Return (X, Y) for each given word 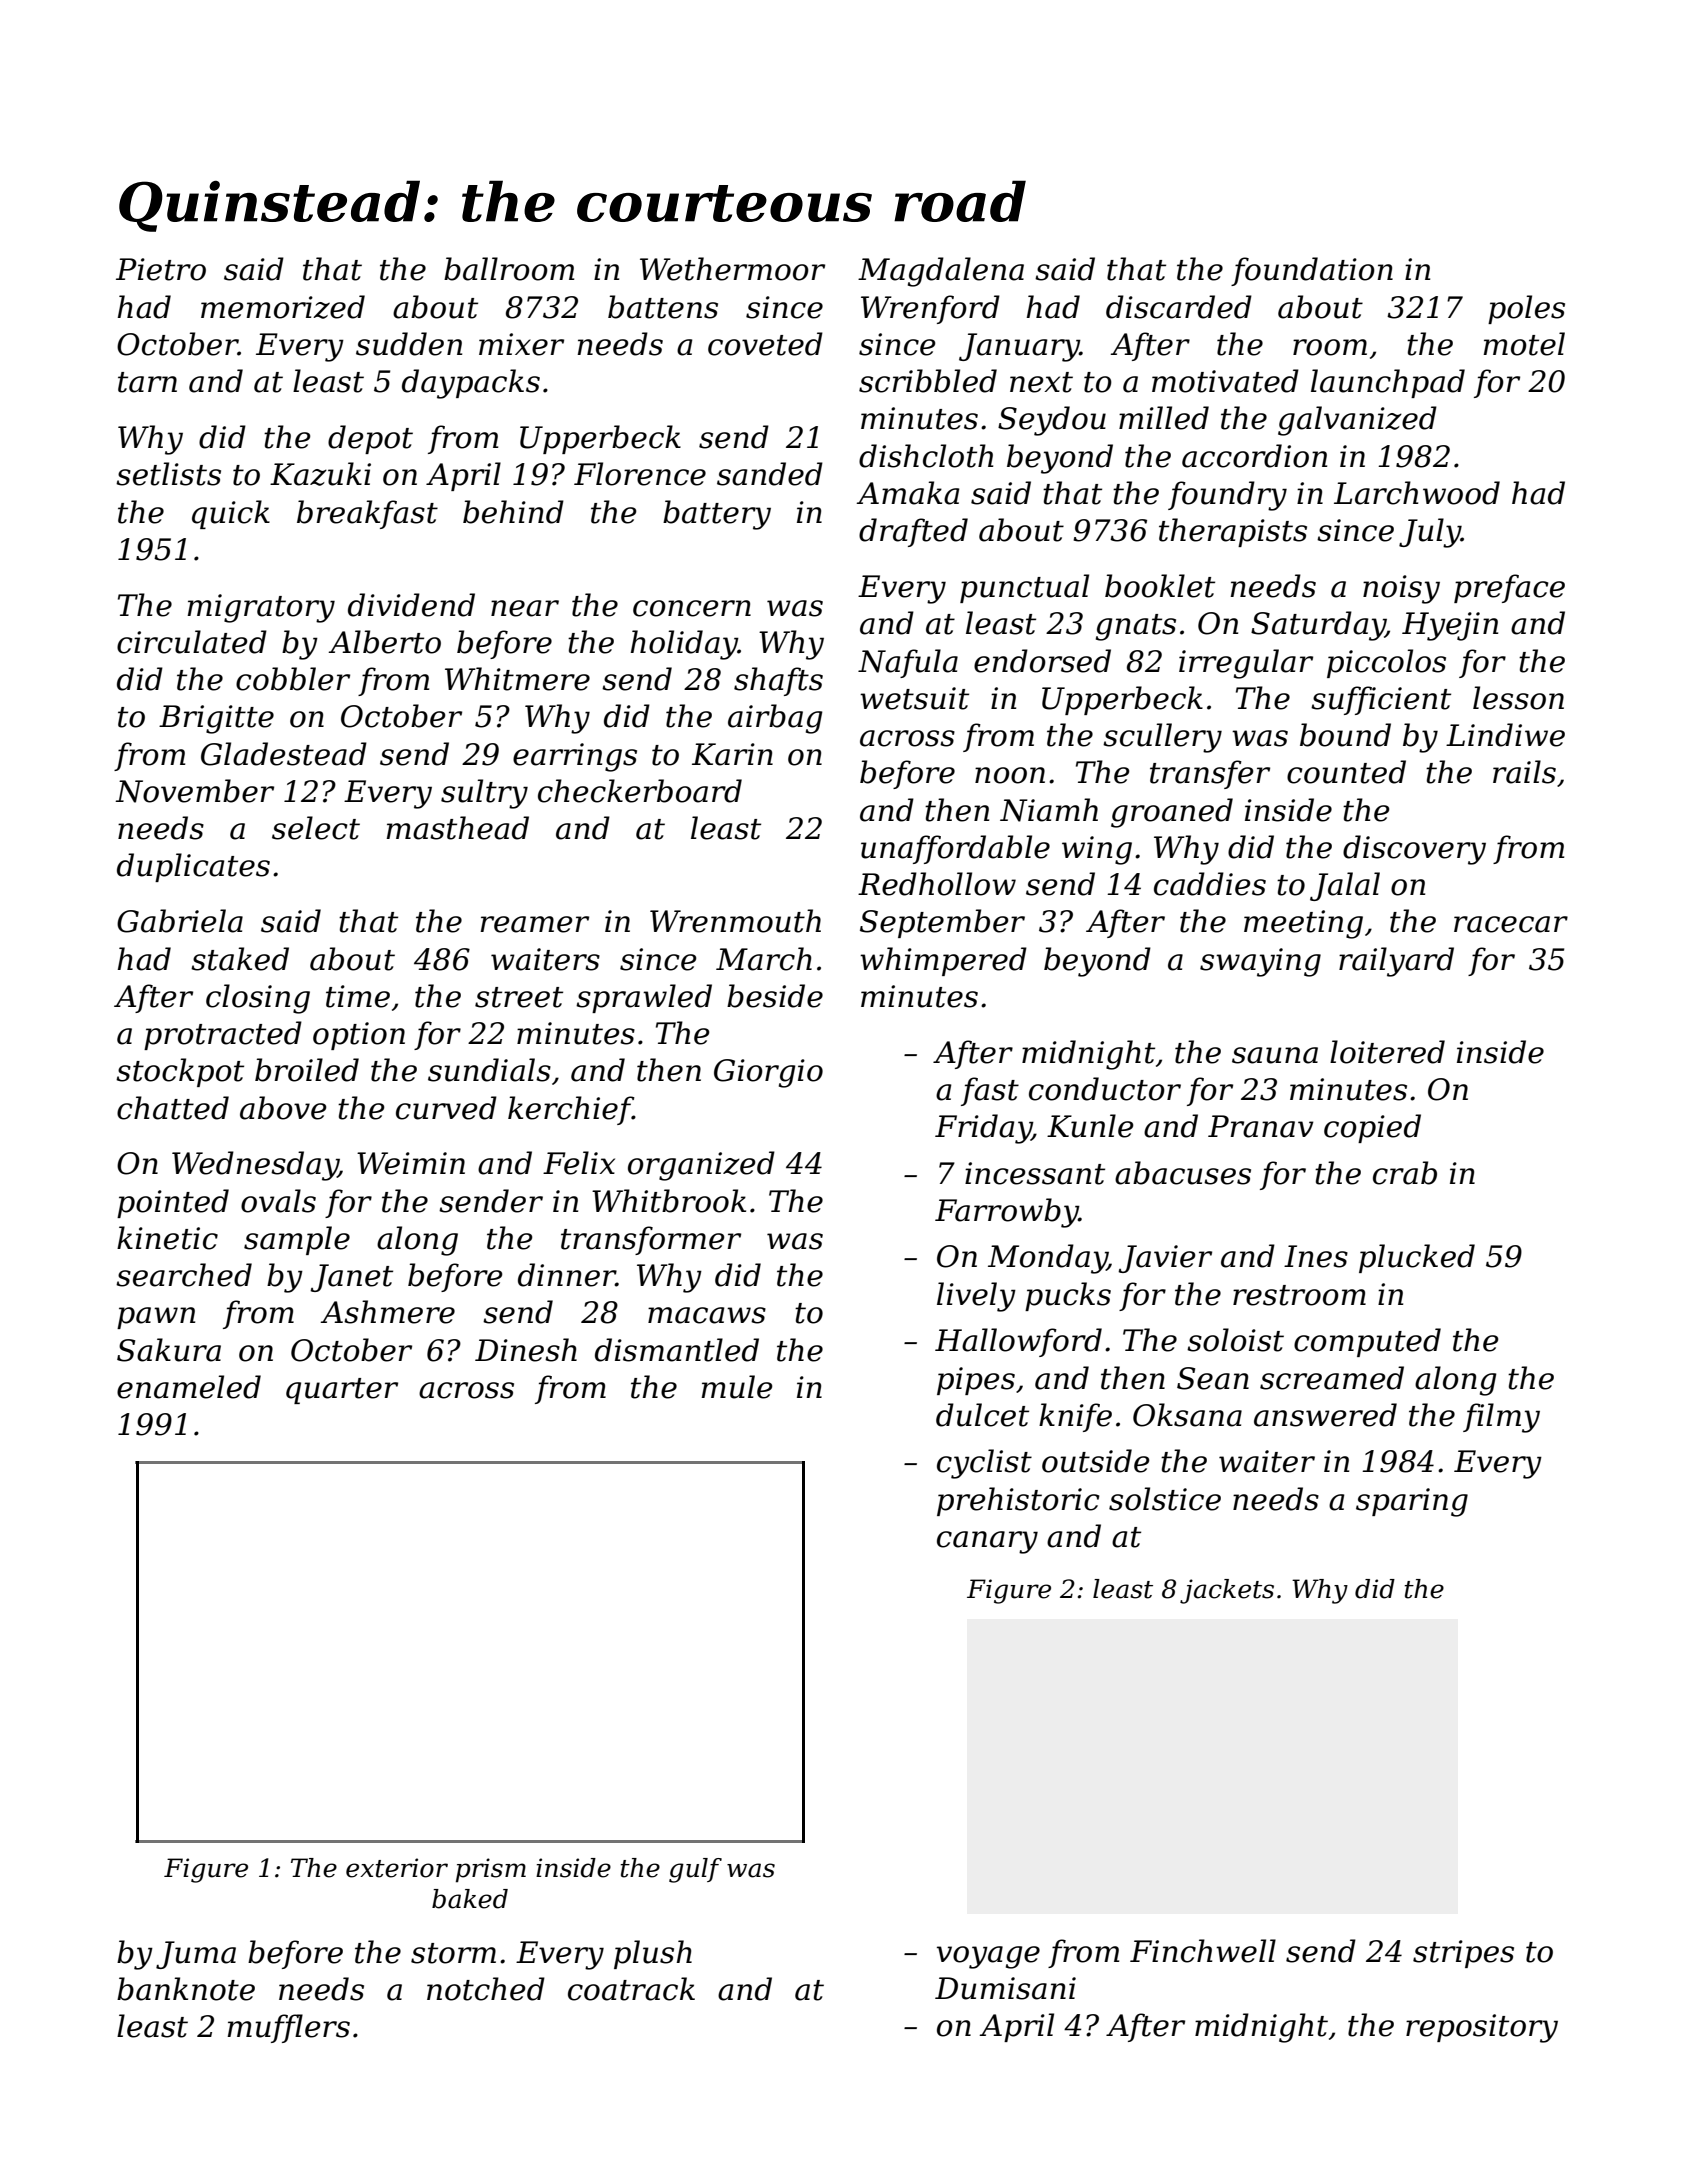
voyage (988, 1957)
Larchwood (1417, 493)
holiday (684, 645)
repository (1482, 2028)
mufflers (288, 2028)
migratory (261, 608)
